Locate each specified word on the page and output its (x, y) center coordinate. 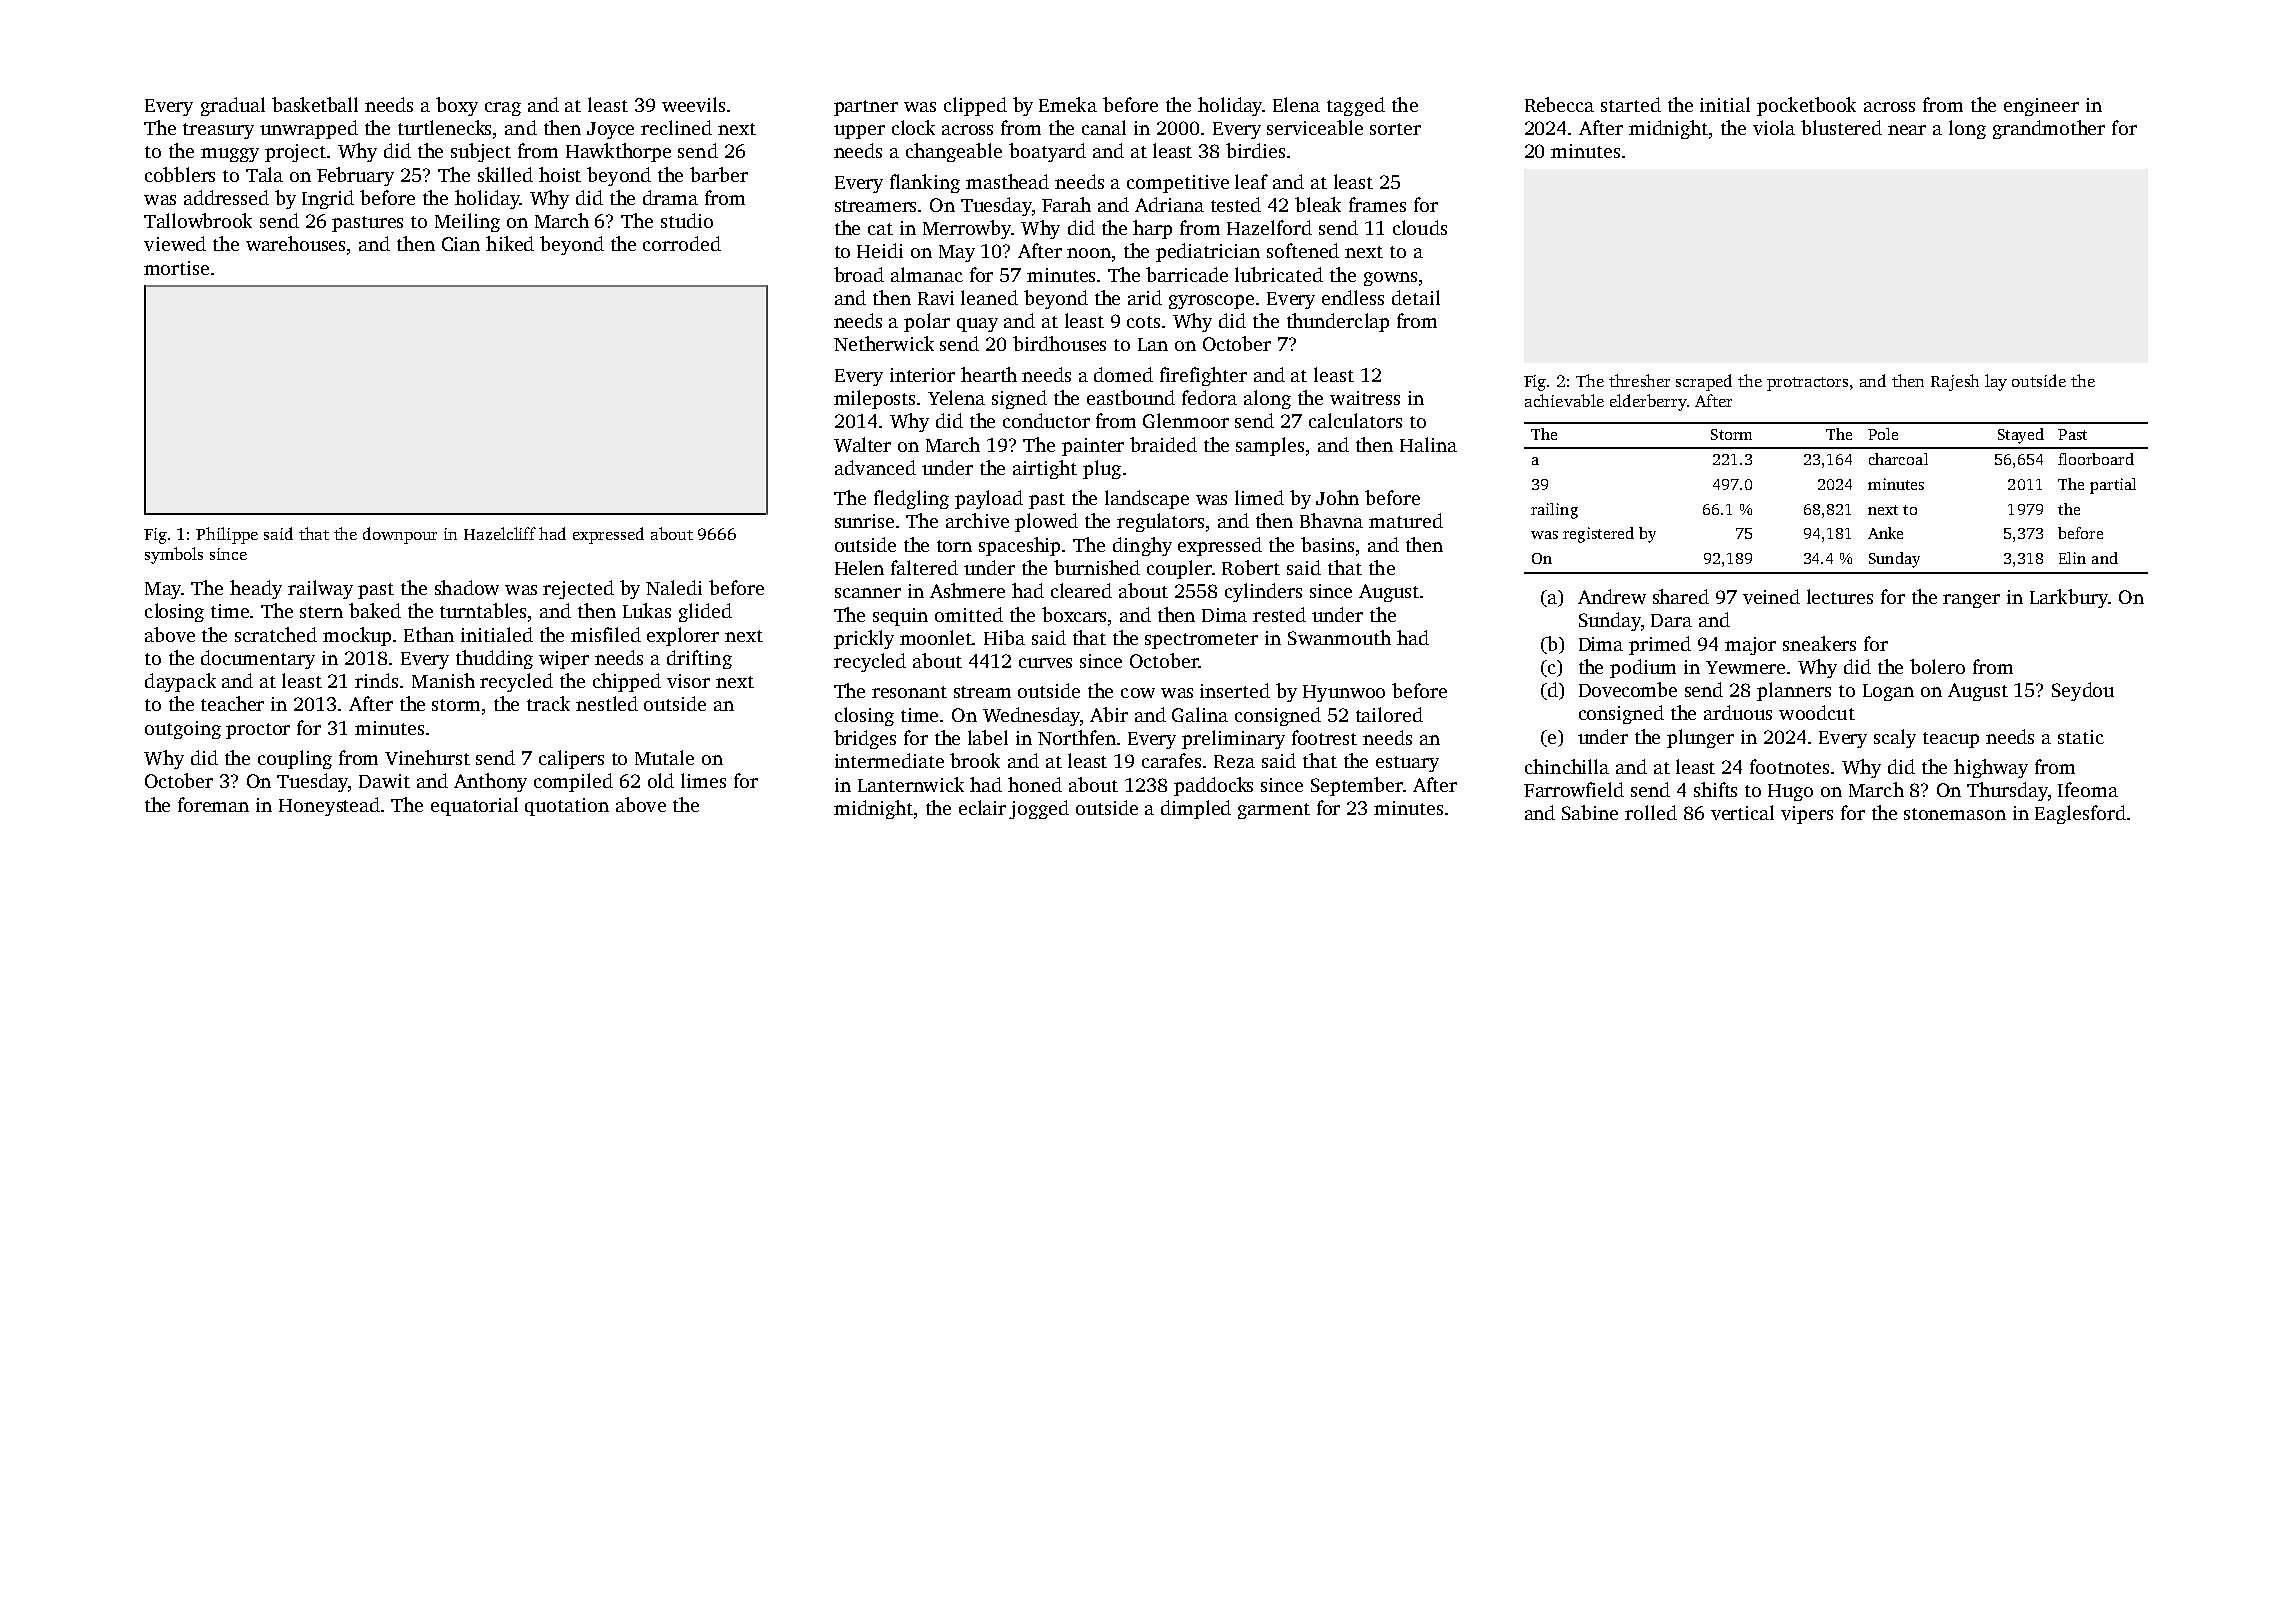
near (1907, 130)
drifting (699, 659)
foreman (213, 804)
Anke (1885, 533)
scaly (1895, 738)
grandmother (2049, 129)
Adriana (1169, 204)
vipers (1807, 815)
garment (1274, 811)
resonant (909, 692)
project (295, 153)
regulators (1160, 522)
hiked (510, 243)
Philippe (227, 535)
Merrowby (967, 229)
